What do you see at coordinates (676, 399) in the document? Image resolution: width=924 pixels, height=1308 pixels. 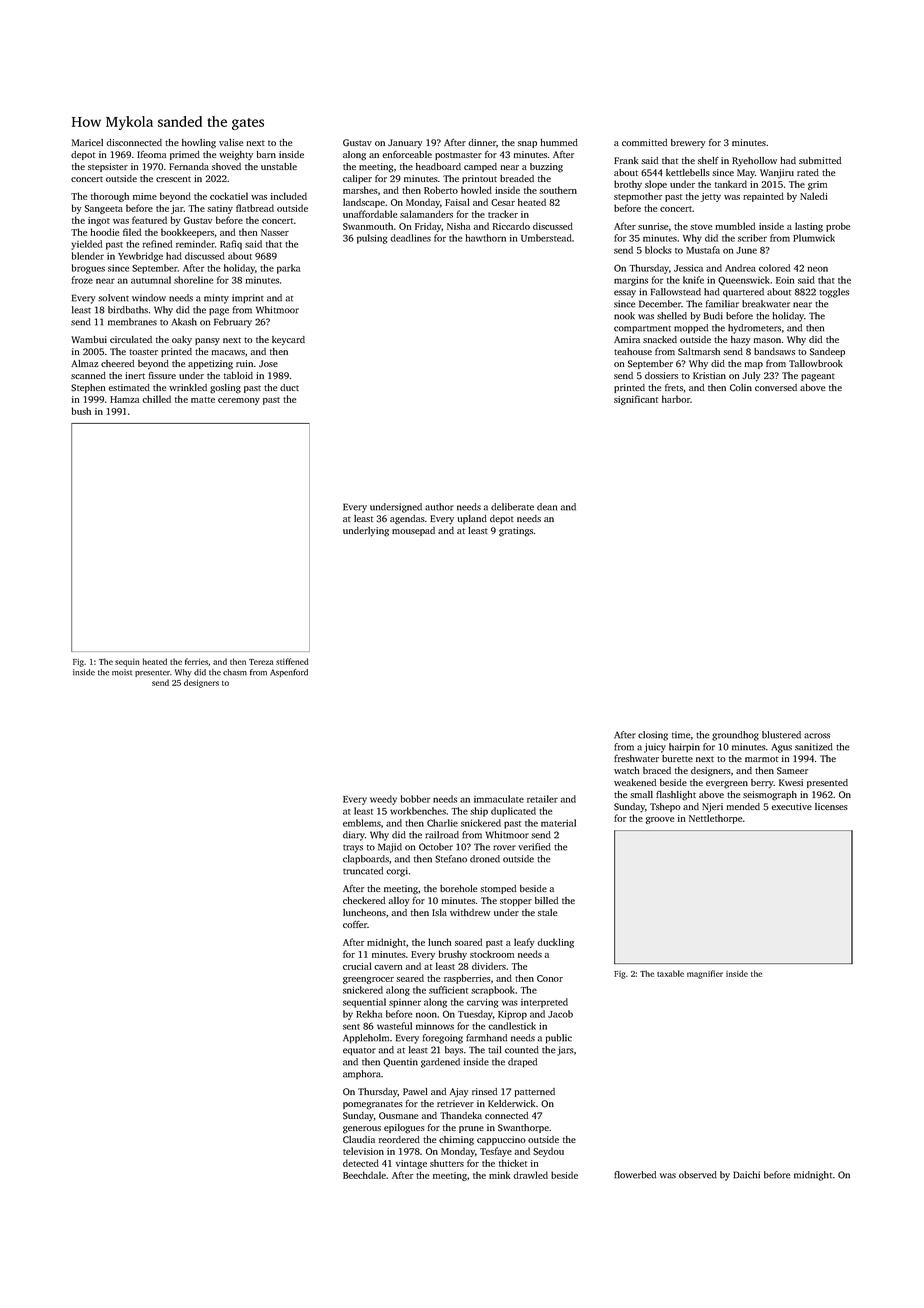 I see `harbor` at bounding box center [676, 399].
